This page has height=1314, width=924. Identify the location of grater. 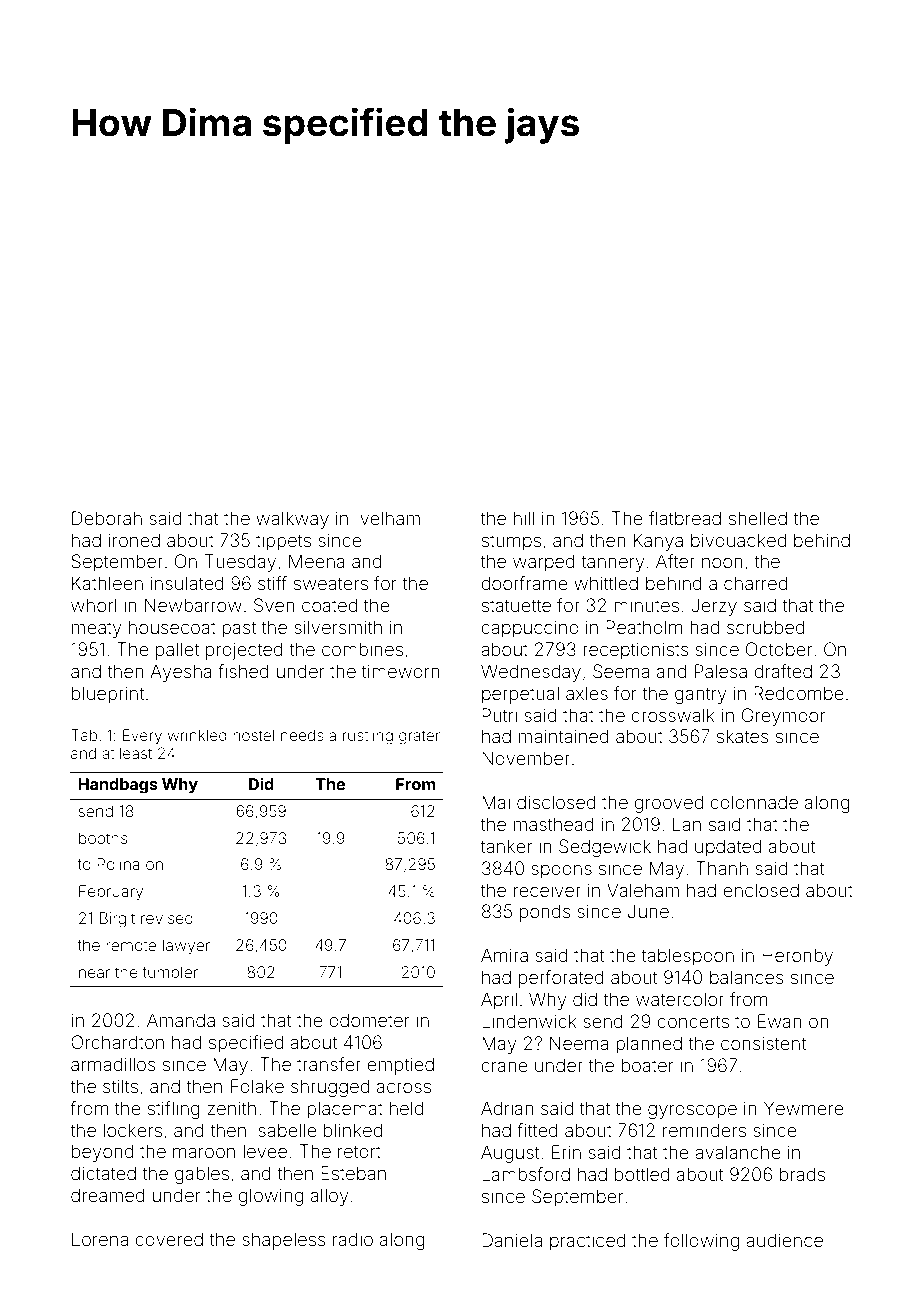
(419, 737).
